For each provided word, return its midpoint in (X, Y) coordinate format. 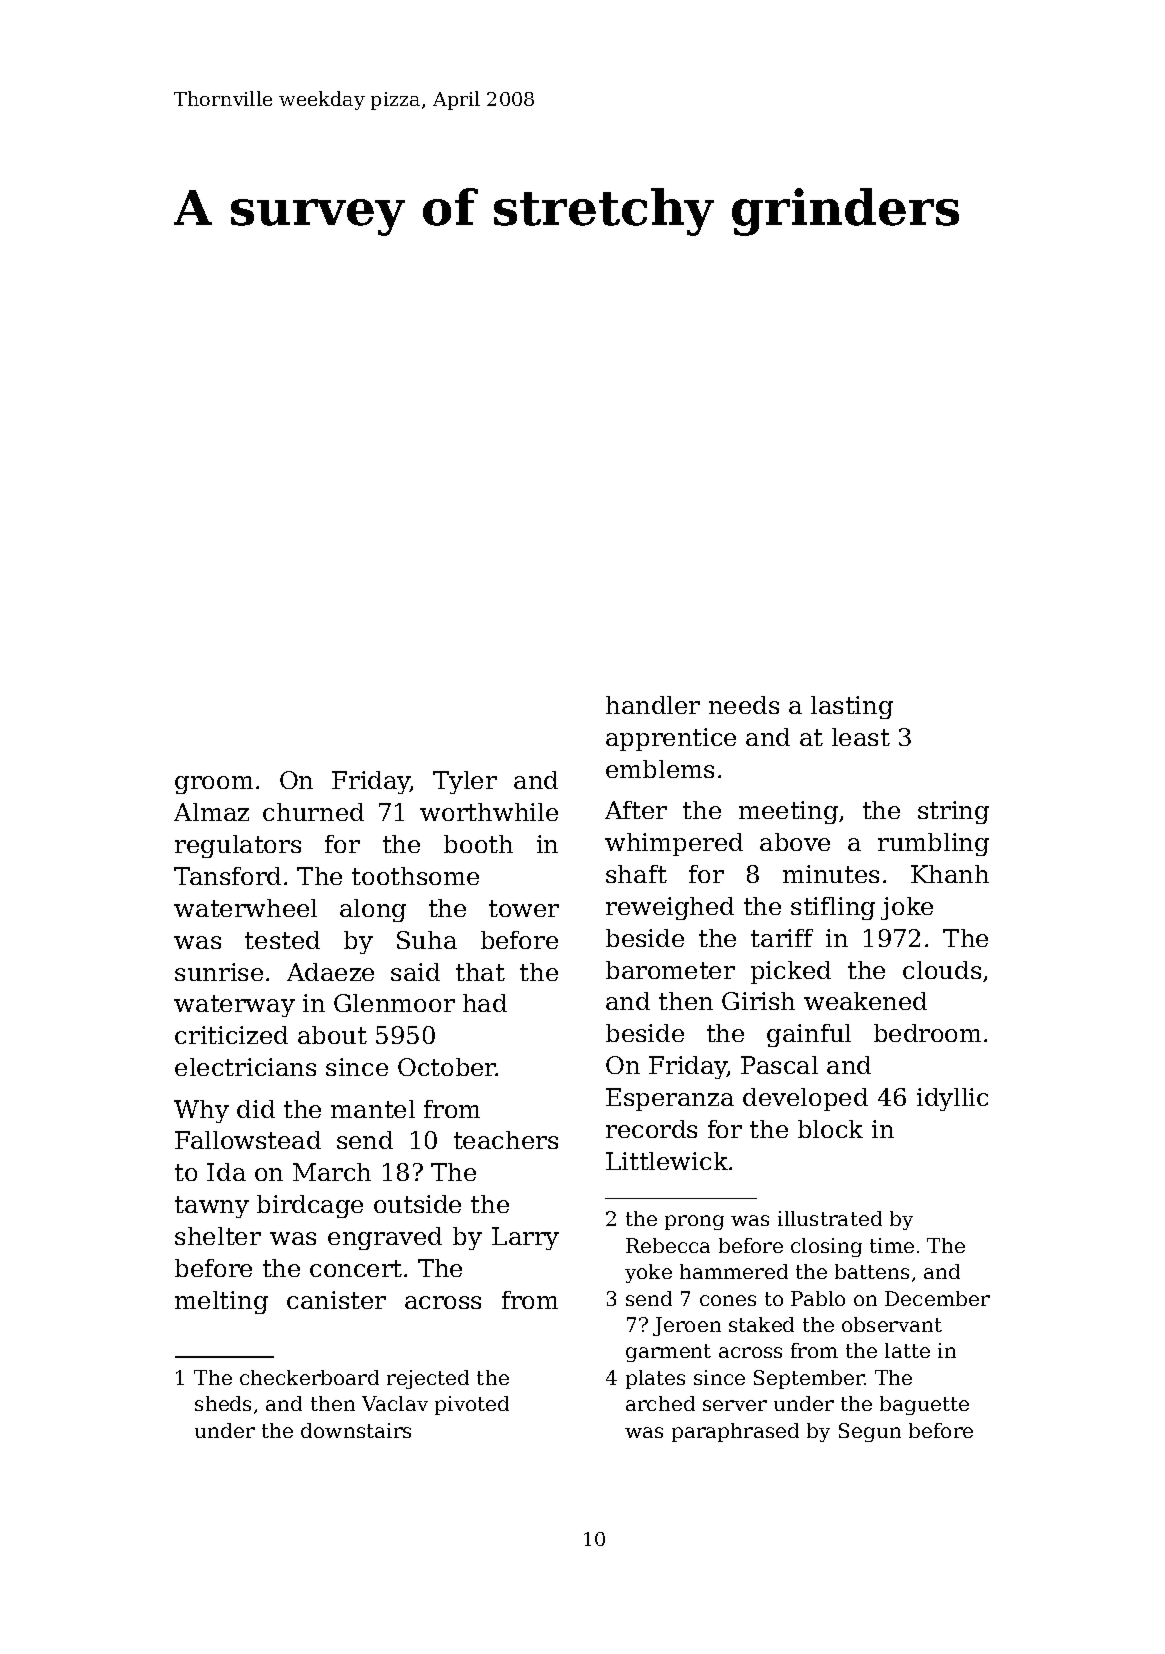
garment (668, 1353)
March (332, 1172)
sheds (223, 1403)
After (636, 810)
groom (214, 785)
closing (826, 1247)
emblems (660, 769)
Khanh (950, 874)
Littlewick (667, 1161)
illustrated (830, 1218)
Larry (525, 1238)
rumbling (933, 844)
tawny (212, 1207)
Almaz (211, 812)
